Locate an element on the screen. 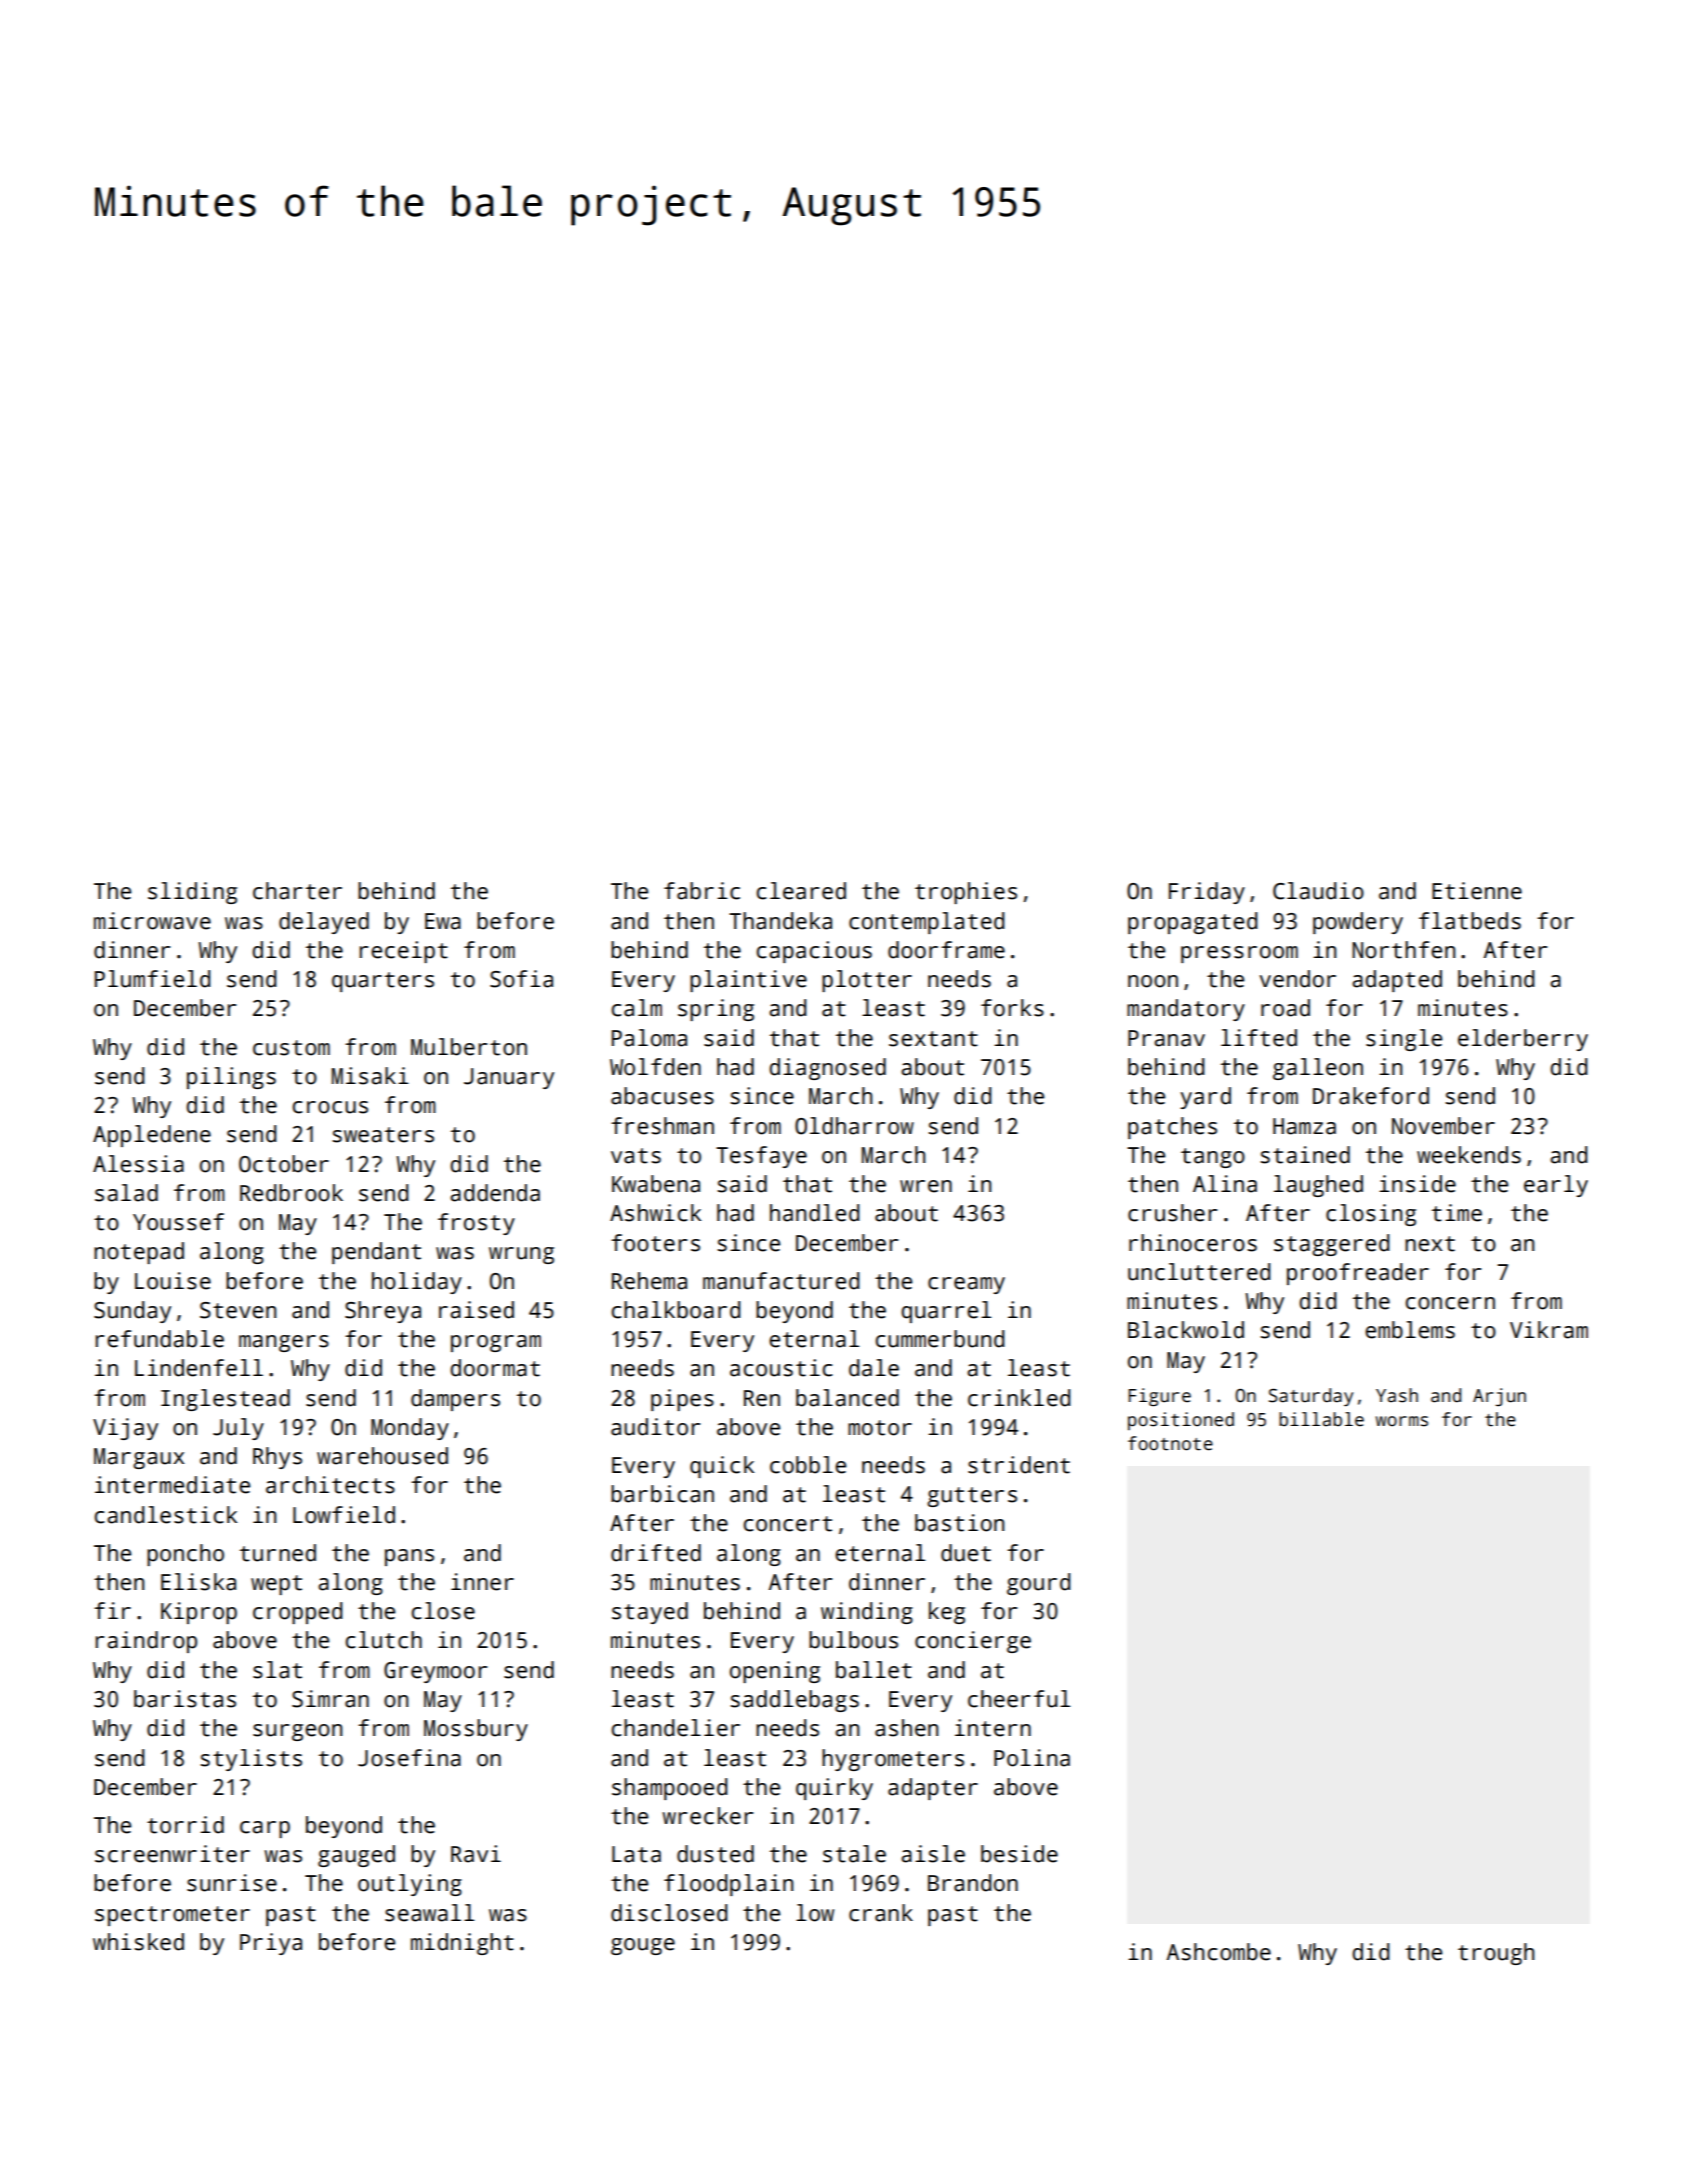 The image size is (1683, 2178). Arjun is located at coordinates (1499, 1397).
